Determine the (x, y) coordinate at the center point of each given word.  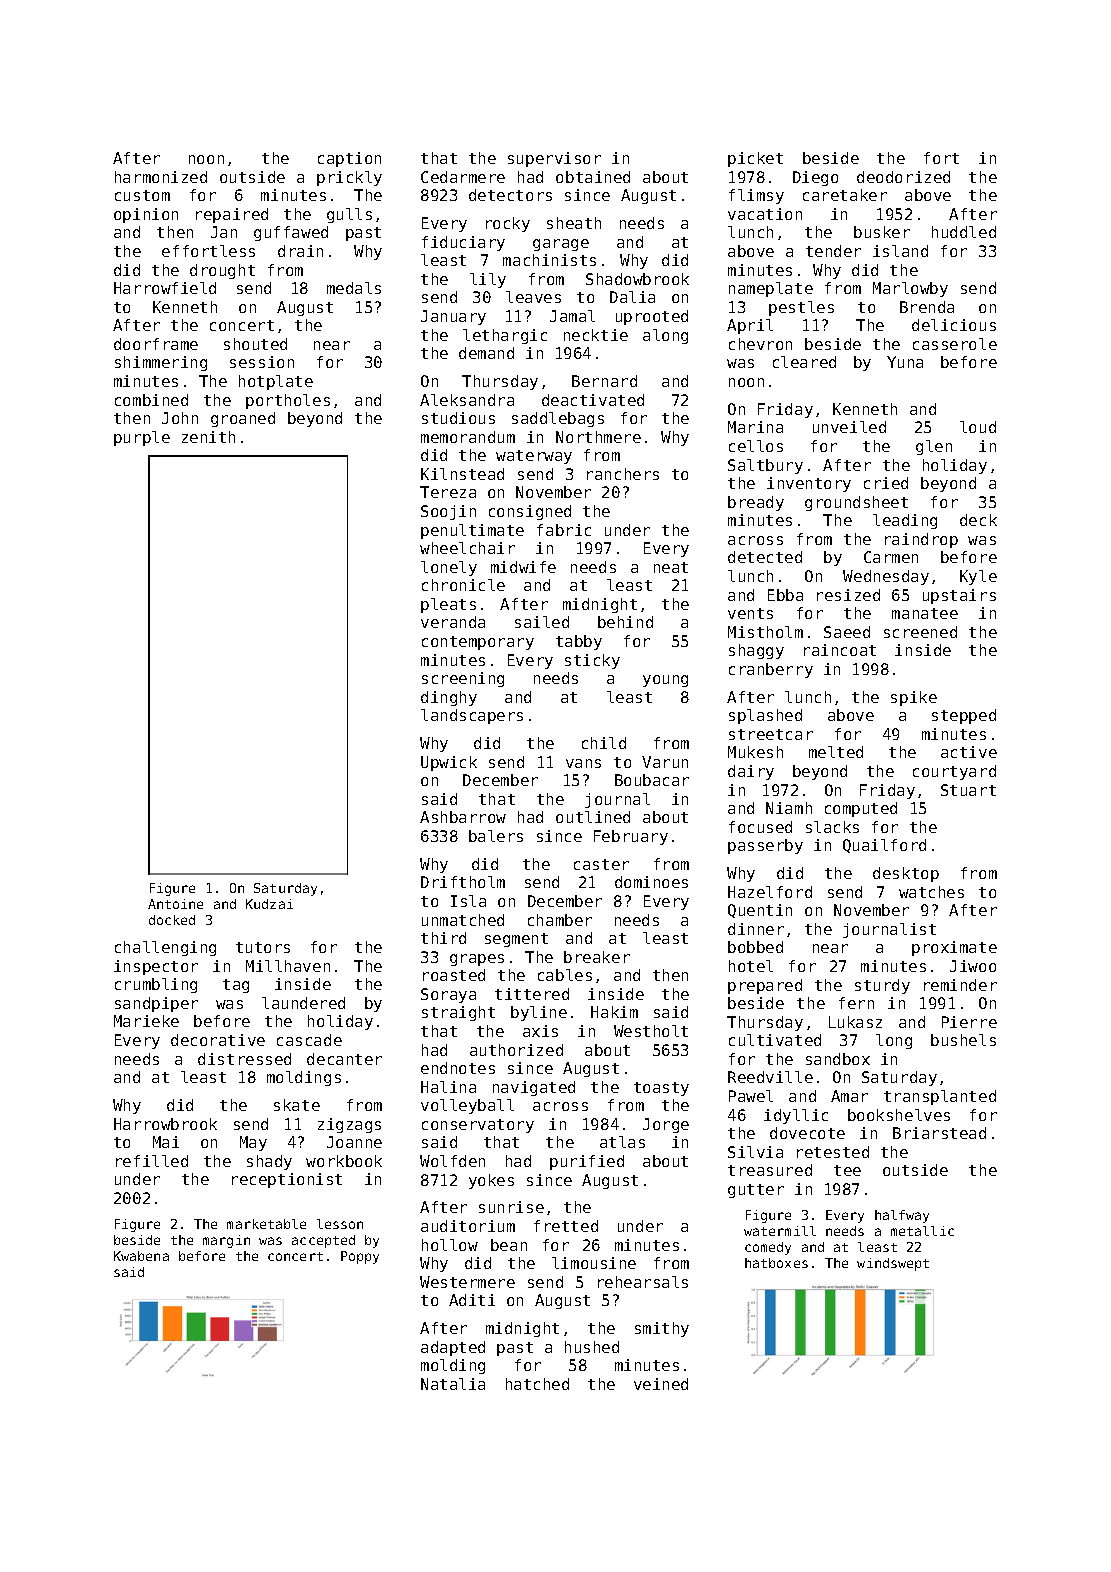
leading (905, 521)
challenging (165, 948)
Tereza (448, 492)
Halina (448, 1087)
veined (661, 1384)
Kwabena (141, 1256)
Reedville (770, 1077)
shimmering (161, 363)
